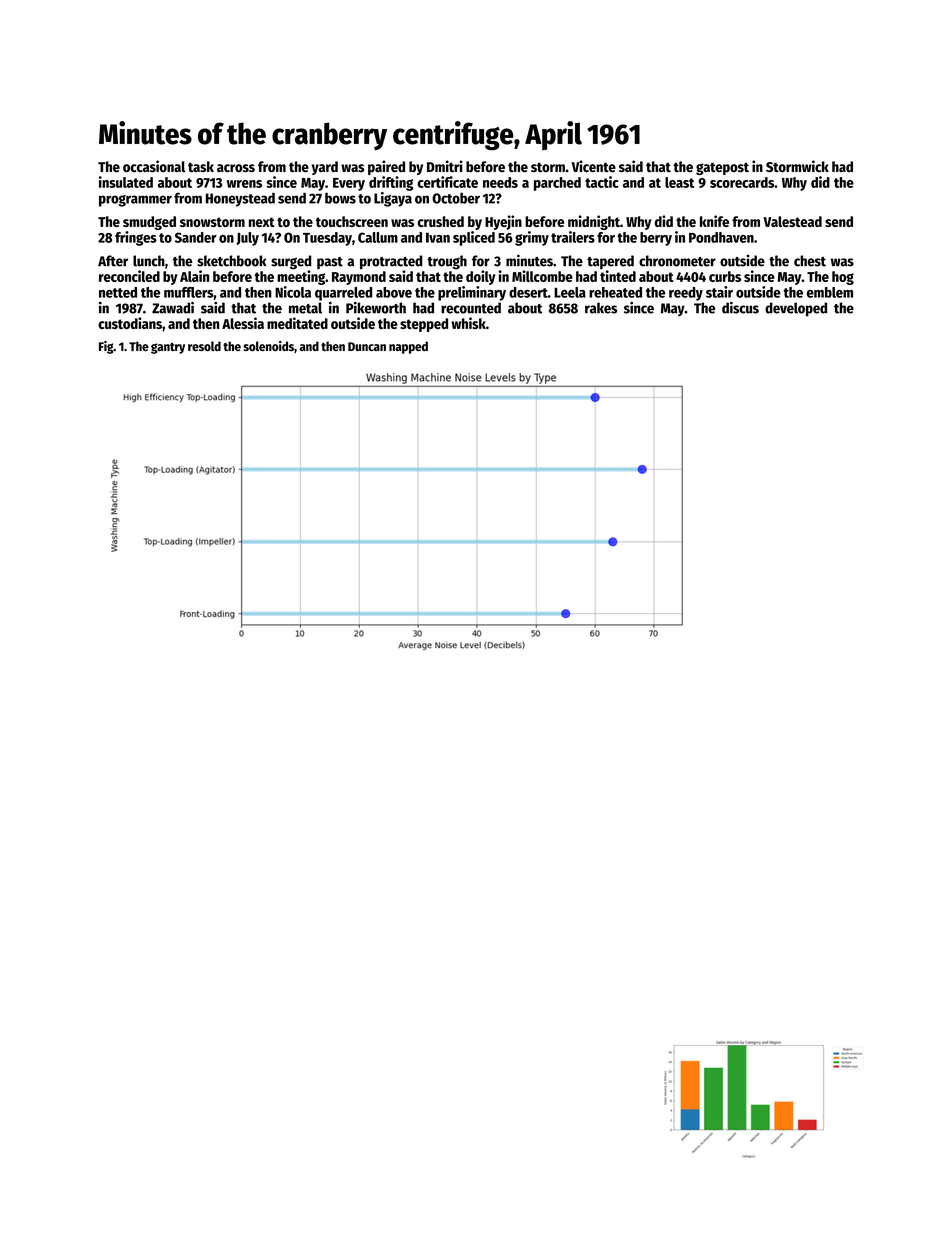 The image size is (952, 1233). Describe the element at coordinates (445, 166) in the screenshot. I see `Dmitri` at that location.
